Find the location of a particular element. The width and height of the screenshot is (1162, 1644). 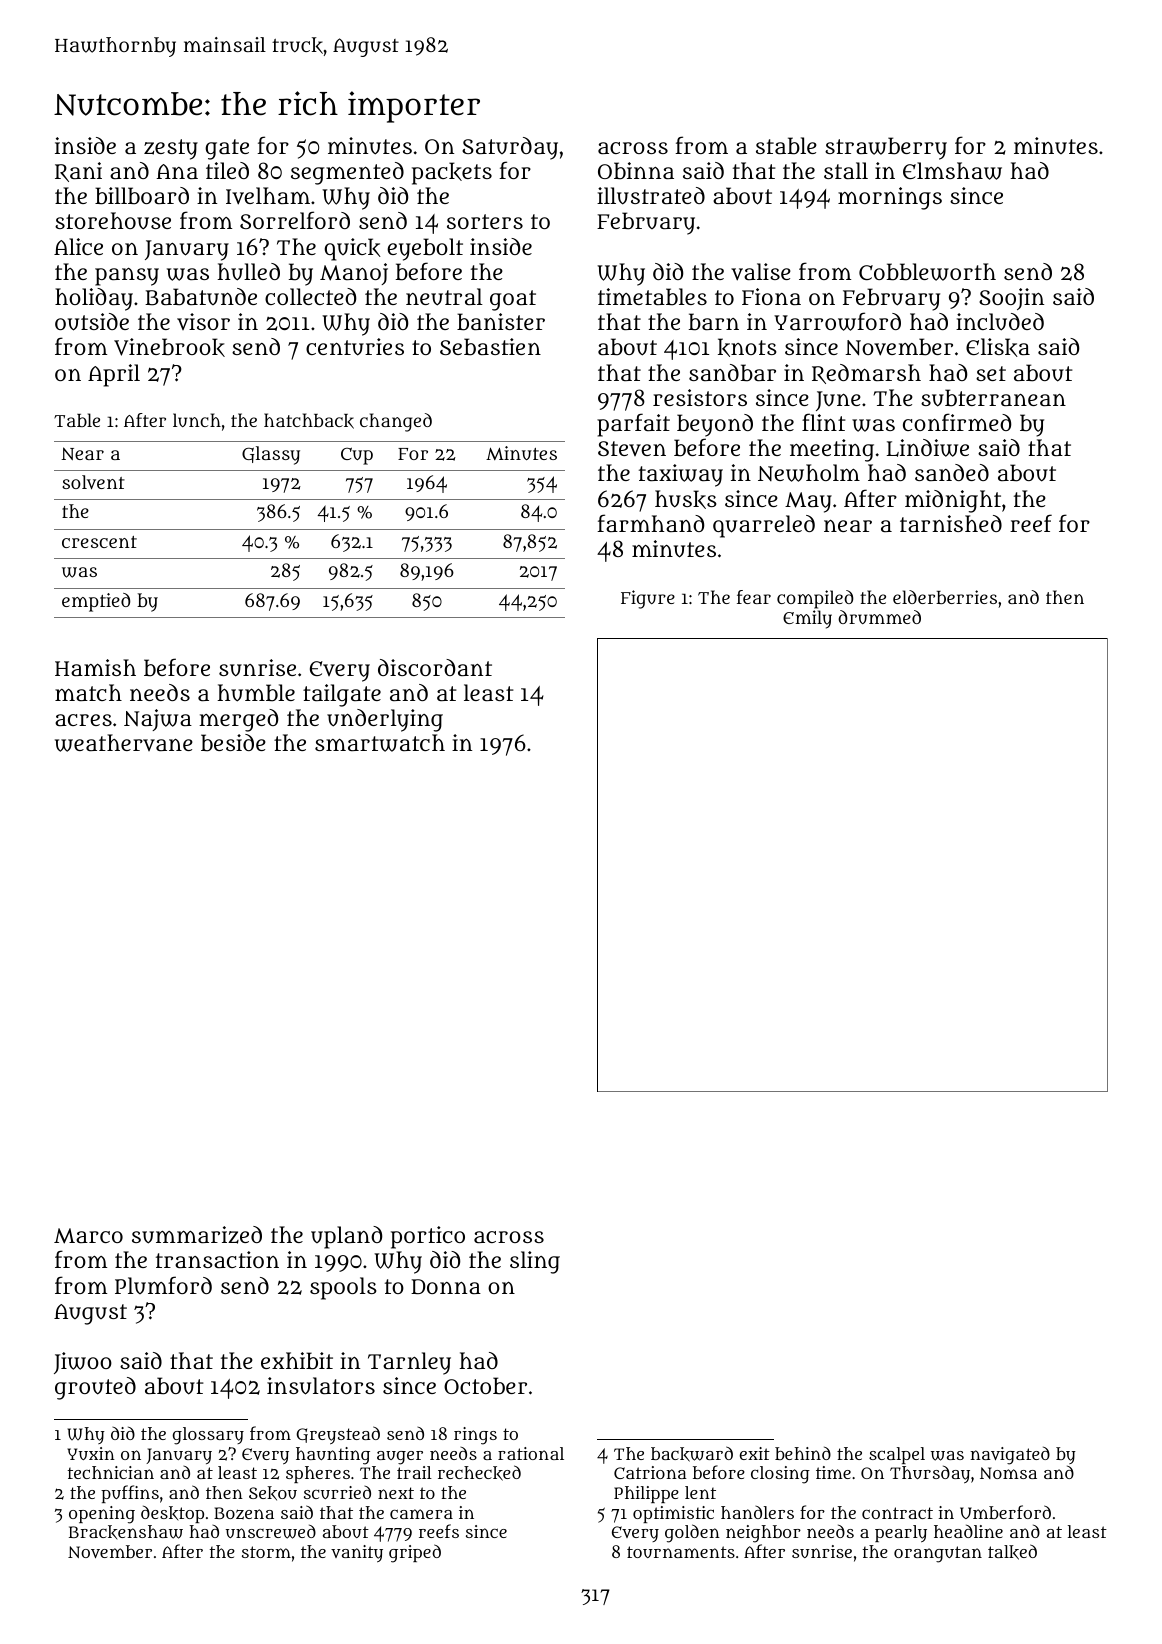

discordant is located at coordinates (435, 667).
